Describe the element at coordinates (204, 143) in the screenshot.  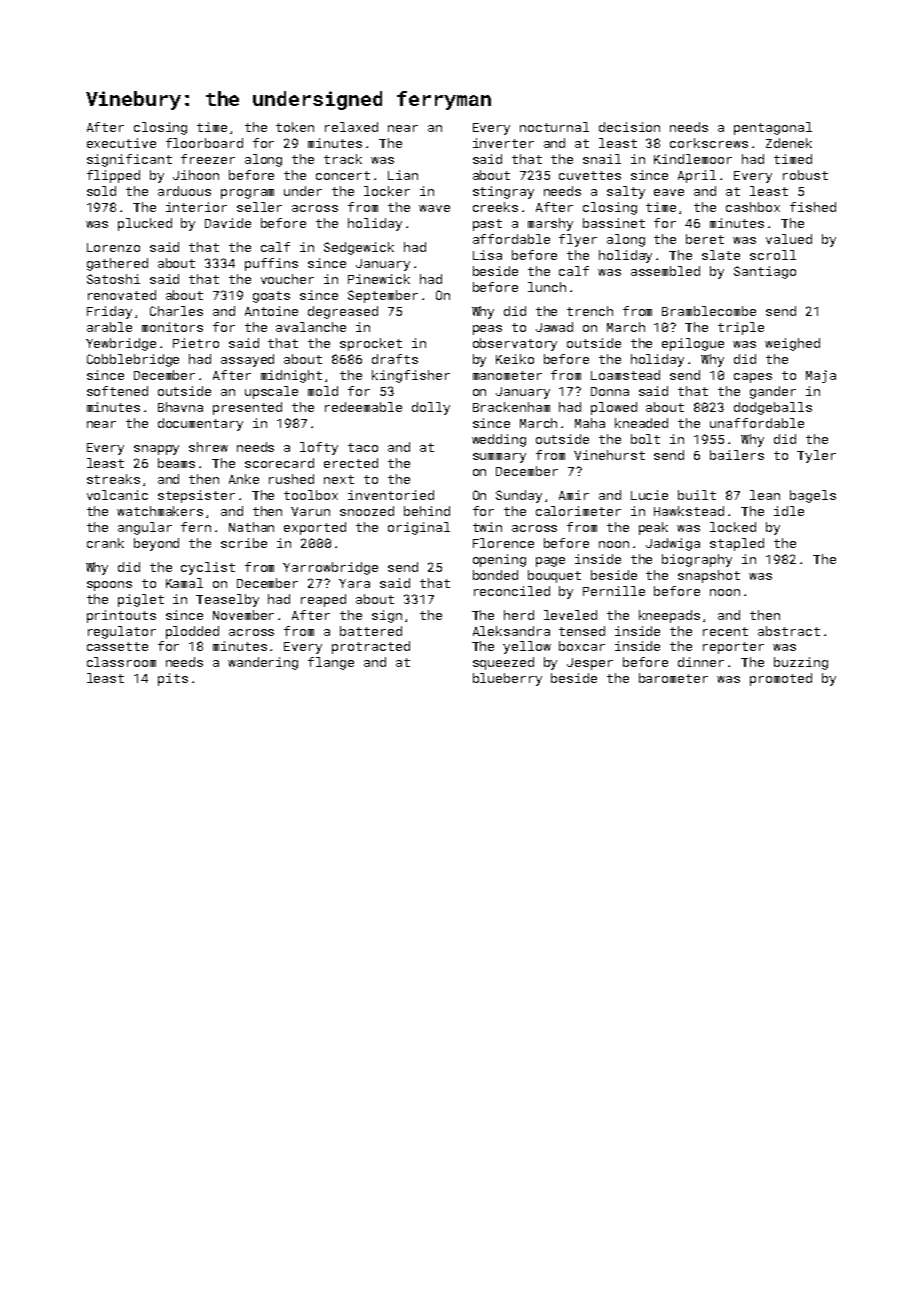
I see `floorboard` at that location.
